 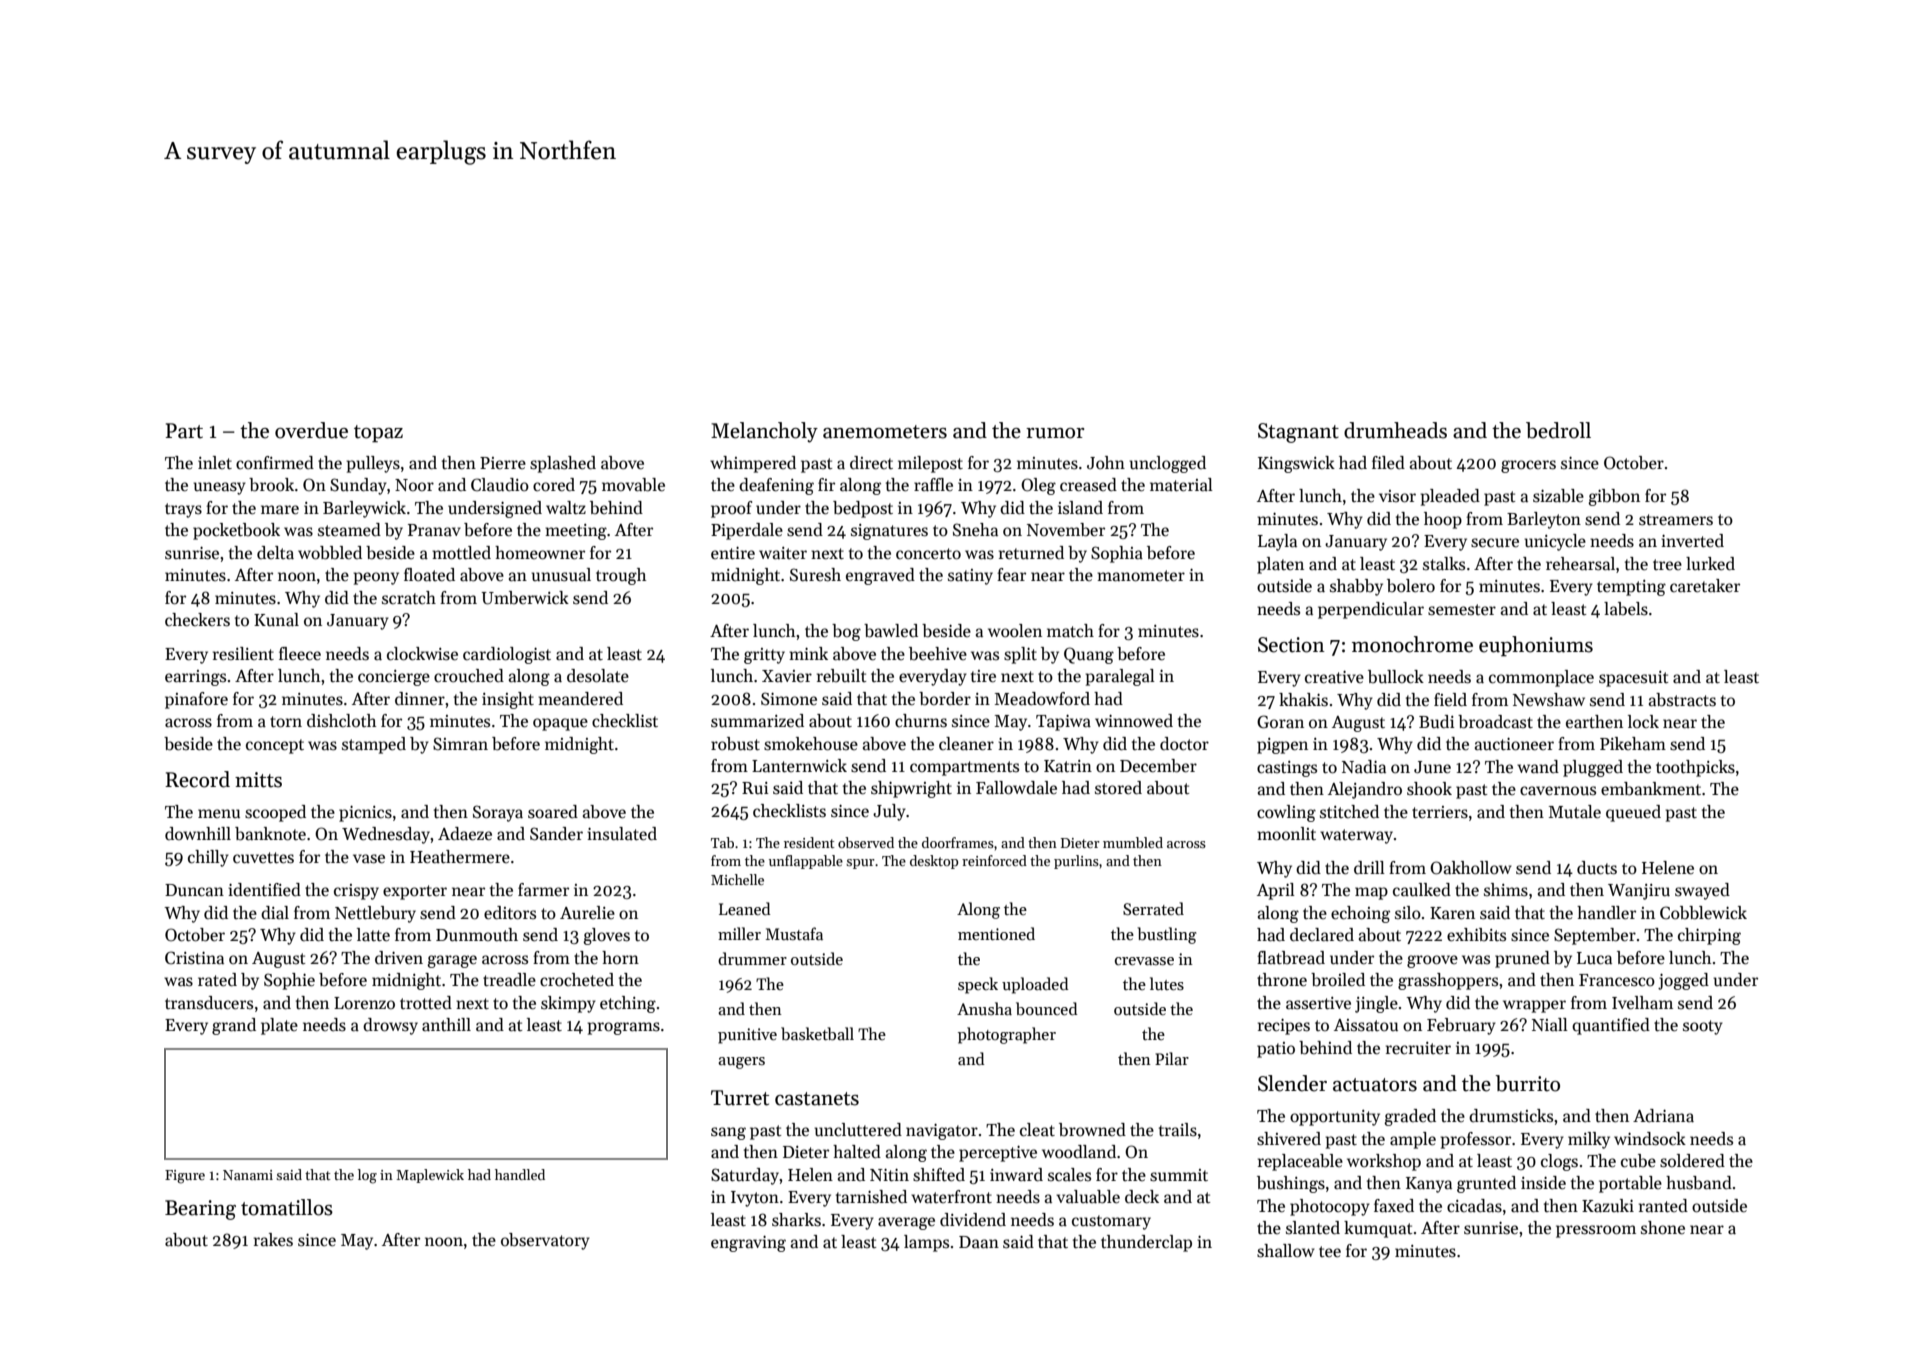 What do you see at coordinates (420, 699) in the screenshot?
I see `dinner` at bounding box center [420, 699].
